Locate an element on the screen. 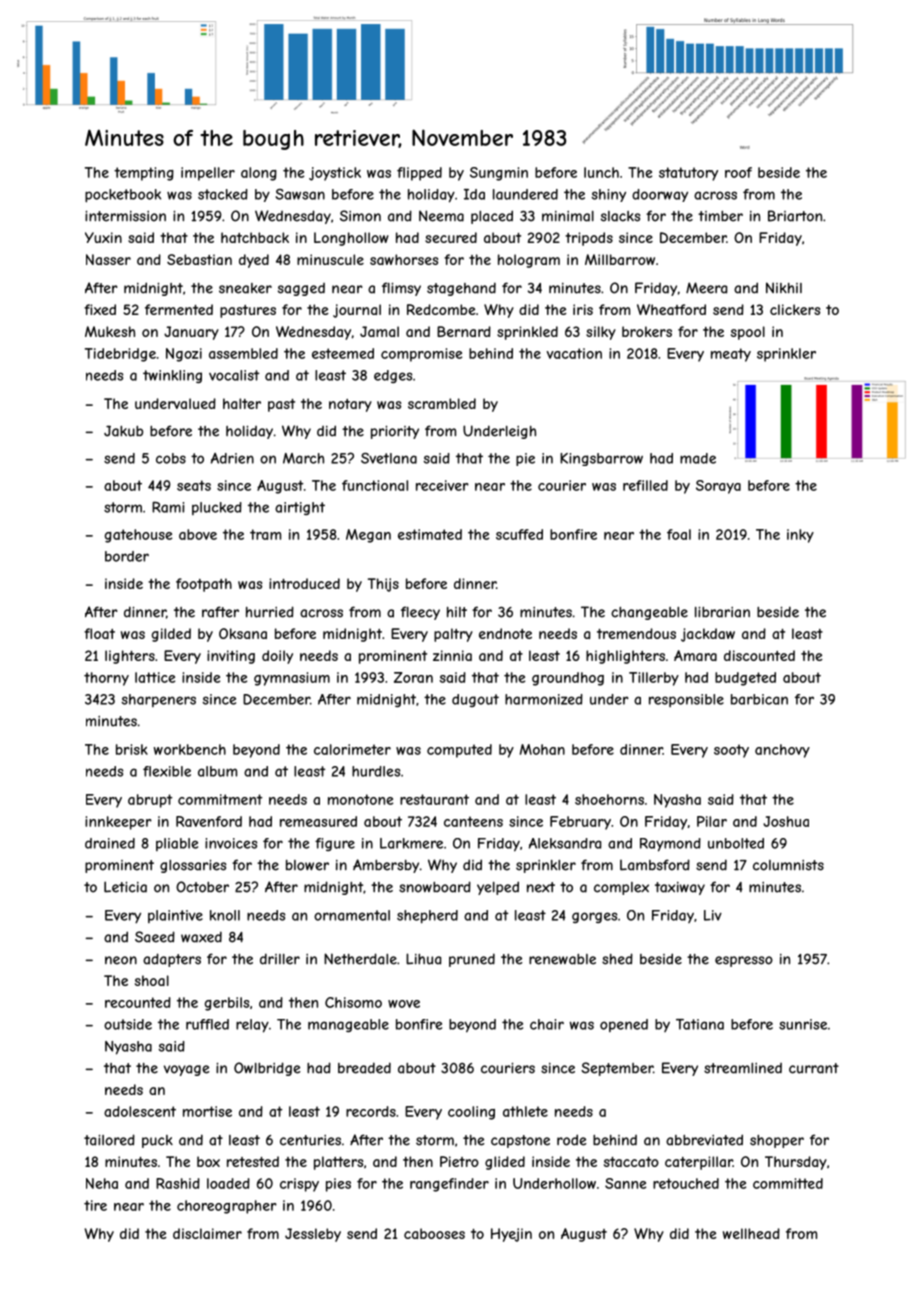  joystick is located at coordinates (335, 174).
